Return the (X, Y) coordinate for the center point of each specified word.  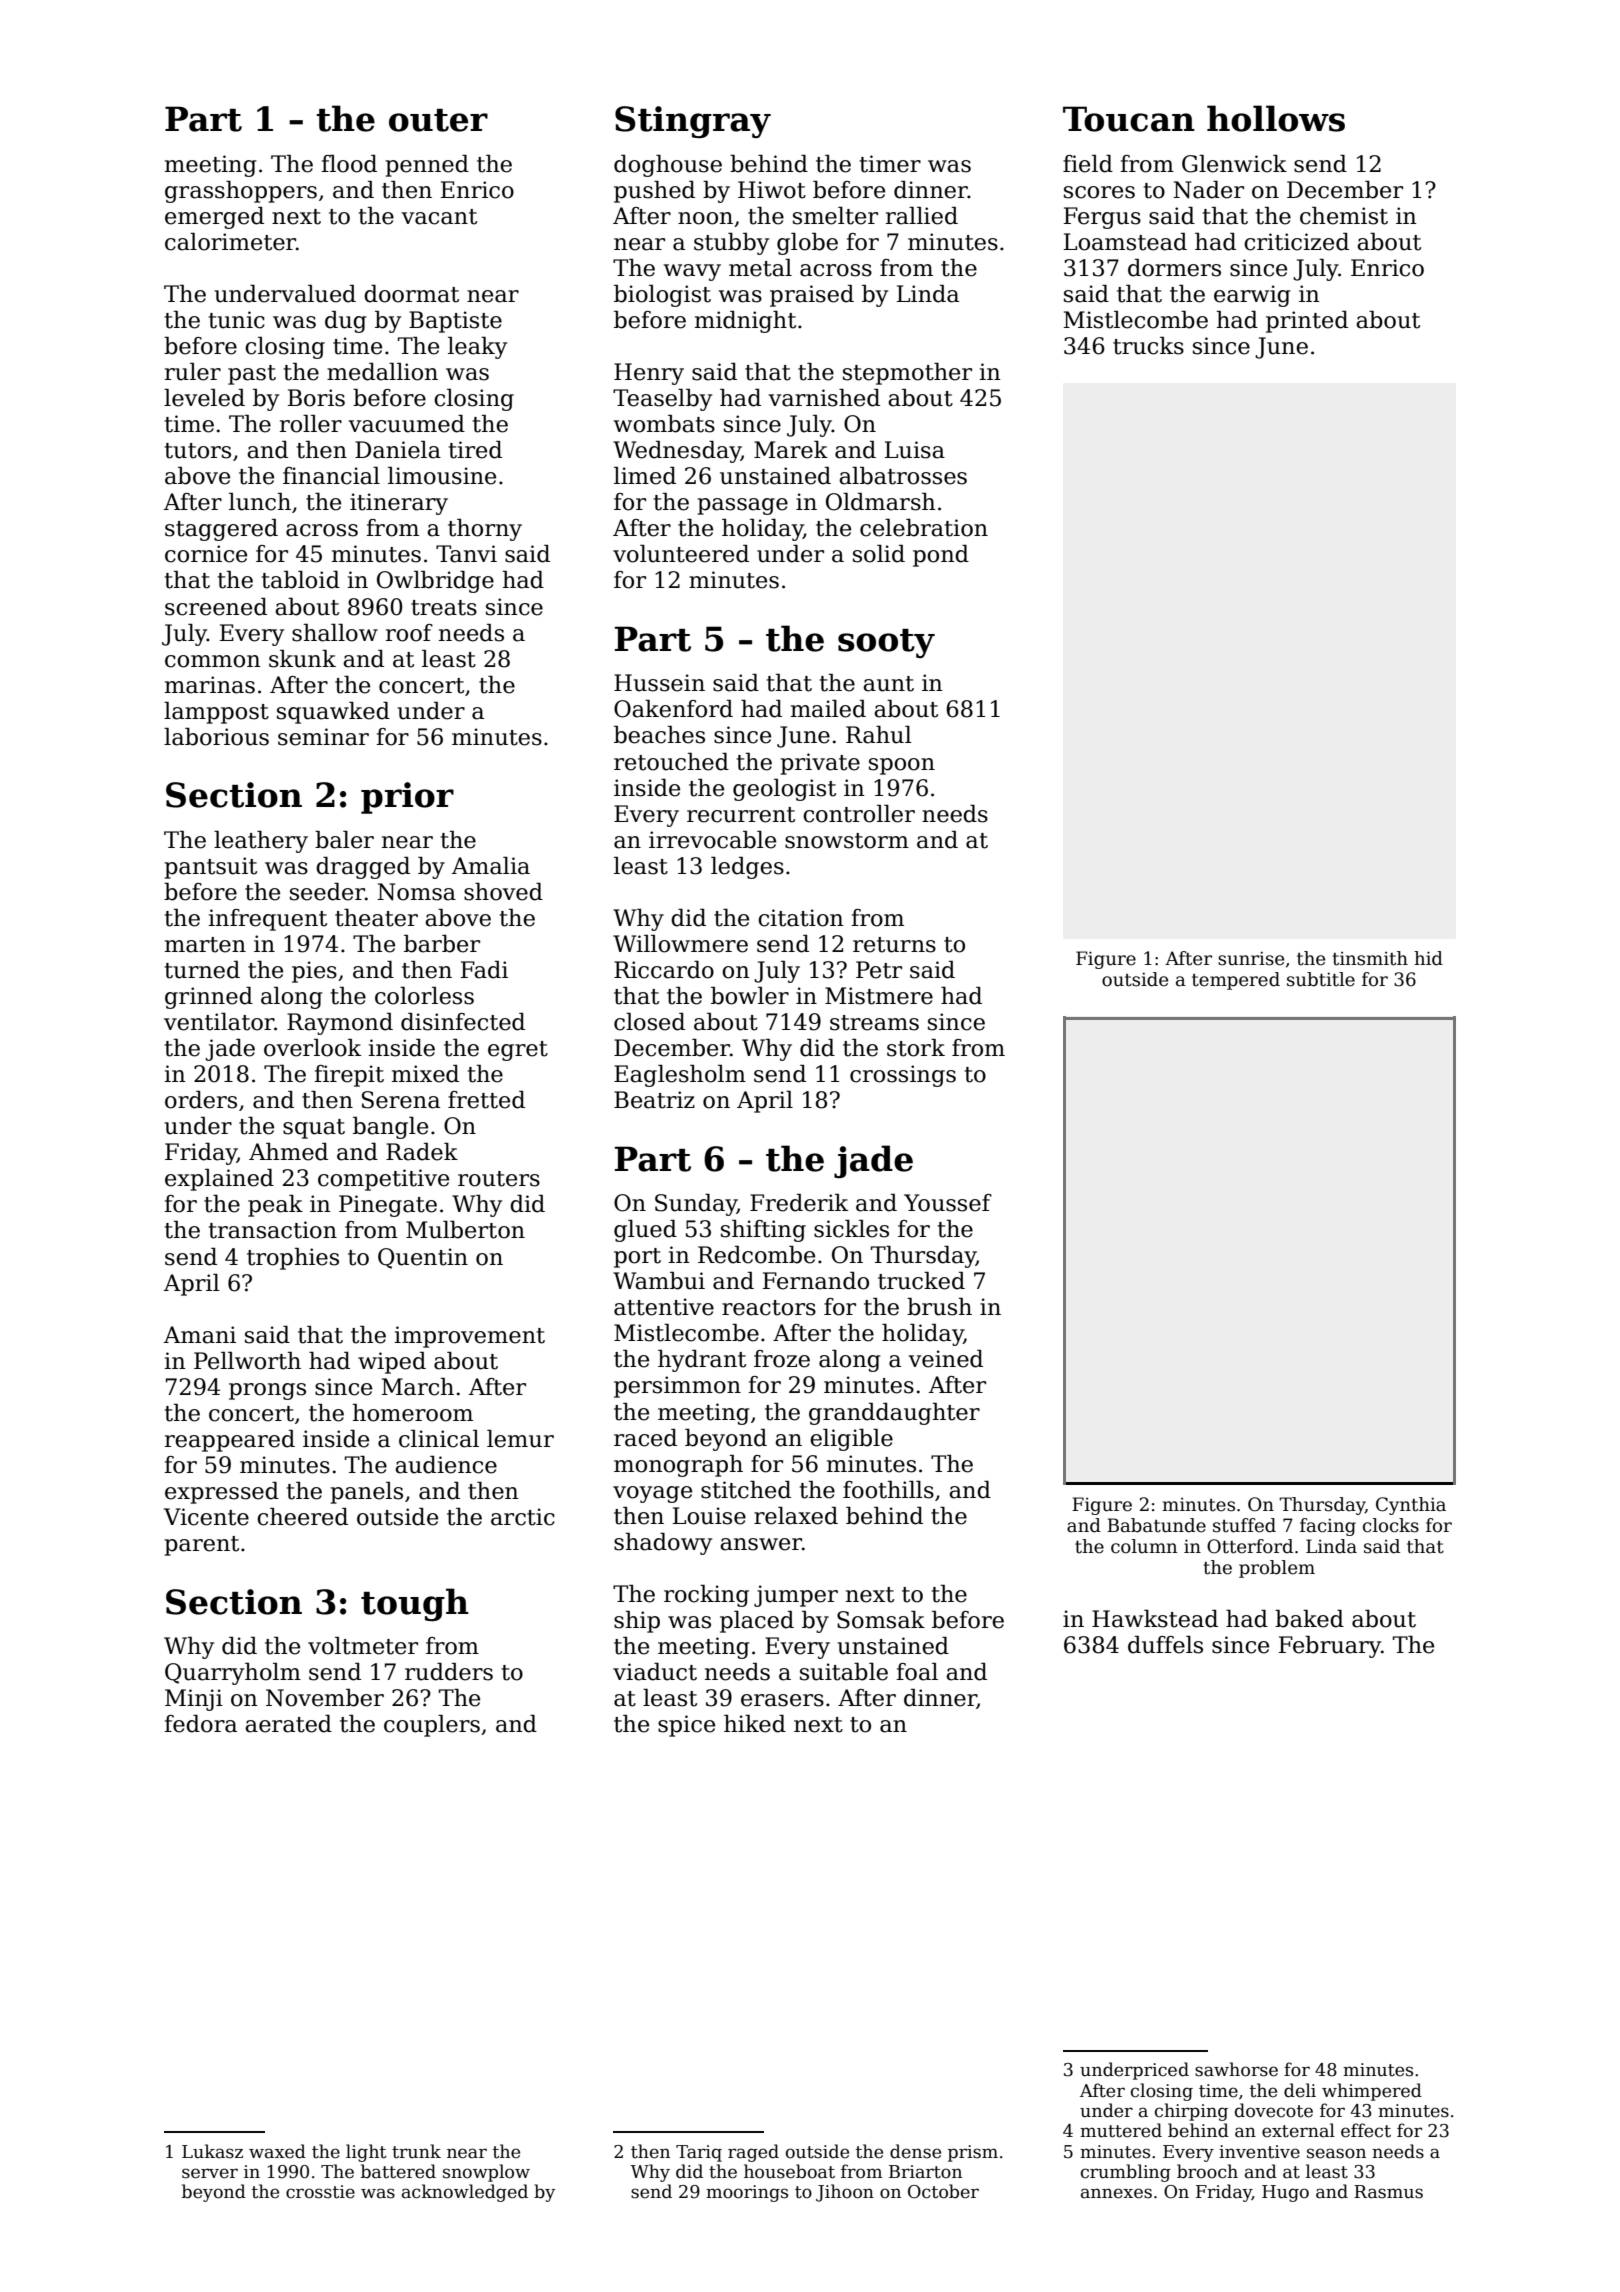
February (1330, 1647)
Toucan (1129, 119)
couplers (432, 1726)
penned (427, 166)
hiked (755, 1724)
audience (446, 1465)
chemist (1344, 216)
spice (686, 1726)
